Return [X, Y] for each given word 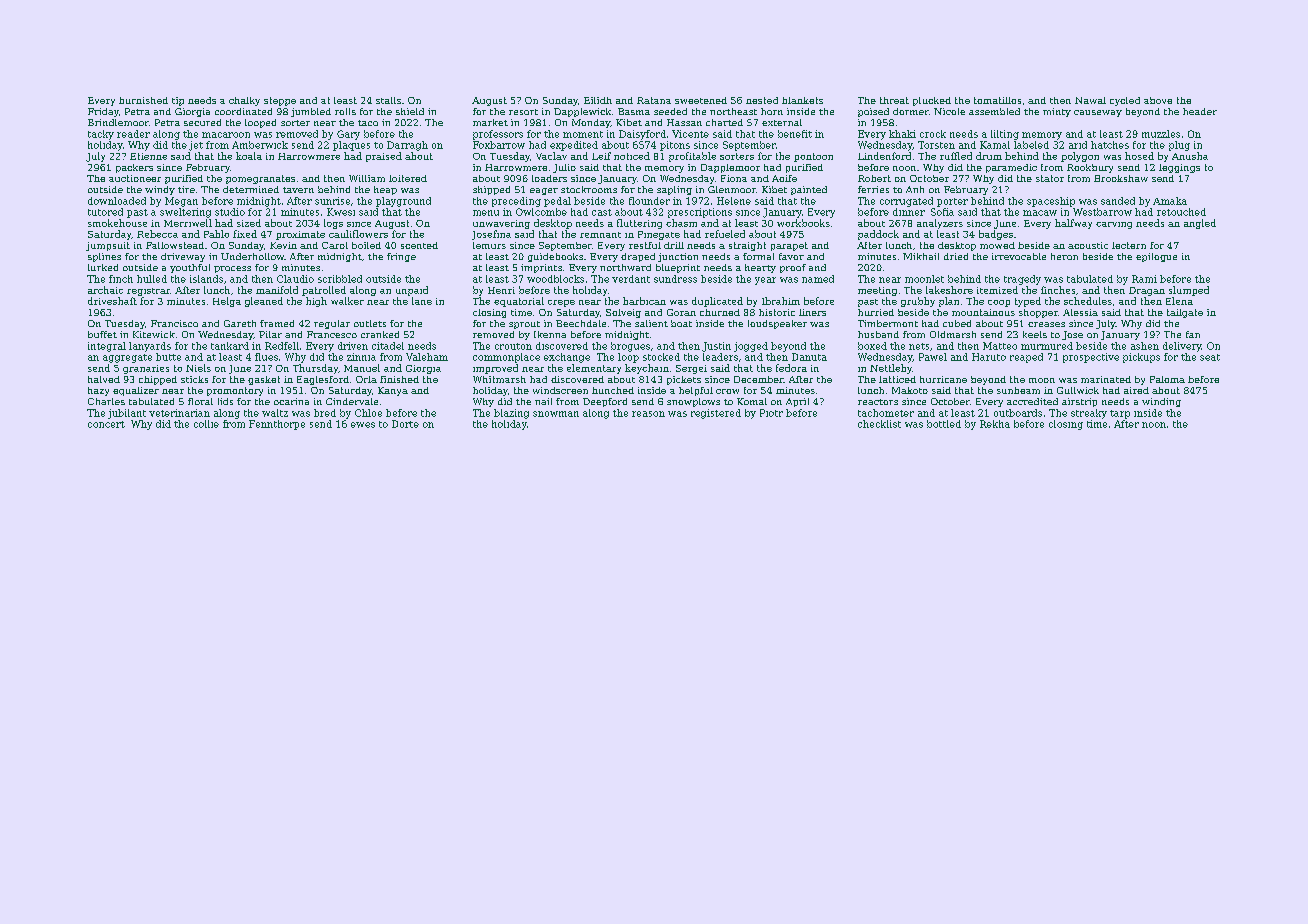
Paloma [1167, 379]
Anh [915, 189]
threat [894, 100]
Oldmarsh [953, 334]
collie [206, 424]
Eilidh [598, 100]
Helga [227, 302]
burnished [143, 100]
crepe [561, 303]
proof [793, 268]
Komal [752, 401]
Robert [874, 178]
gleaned [264, 302]
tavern [298, 190]
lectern [1129, 245]
